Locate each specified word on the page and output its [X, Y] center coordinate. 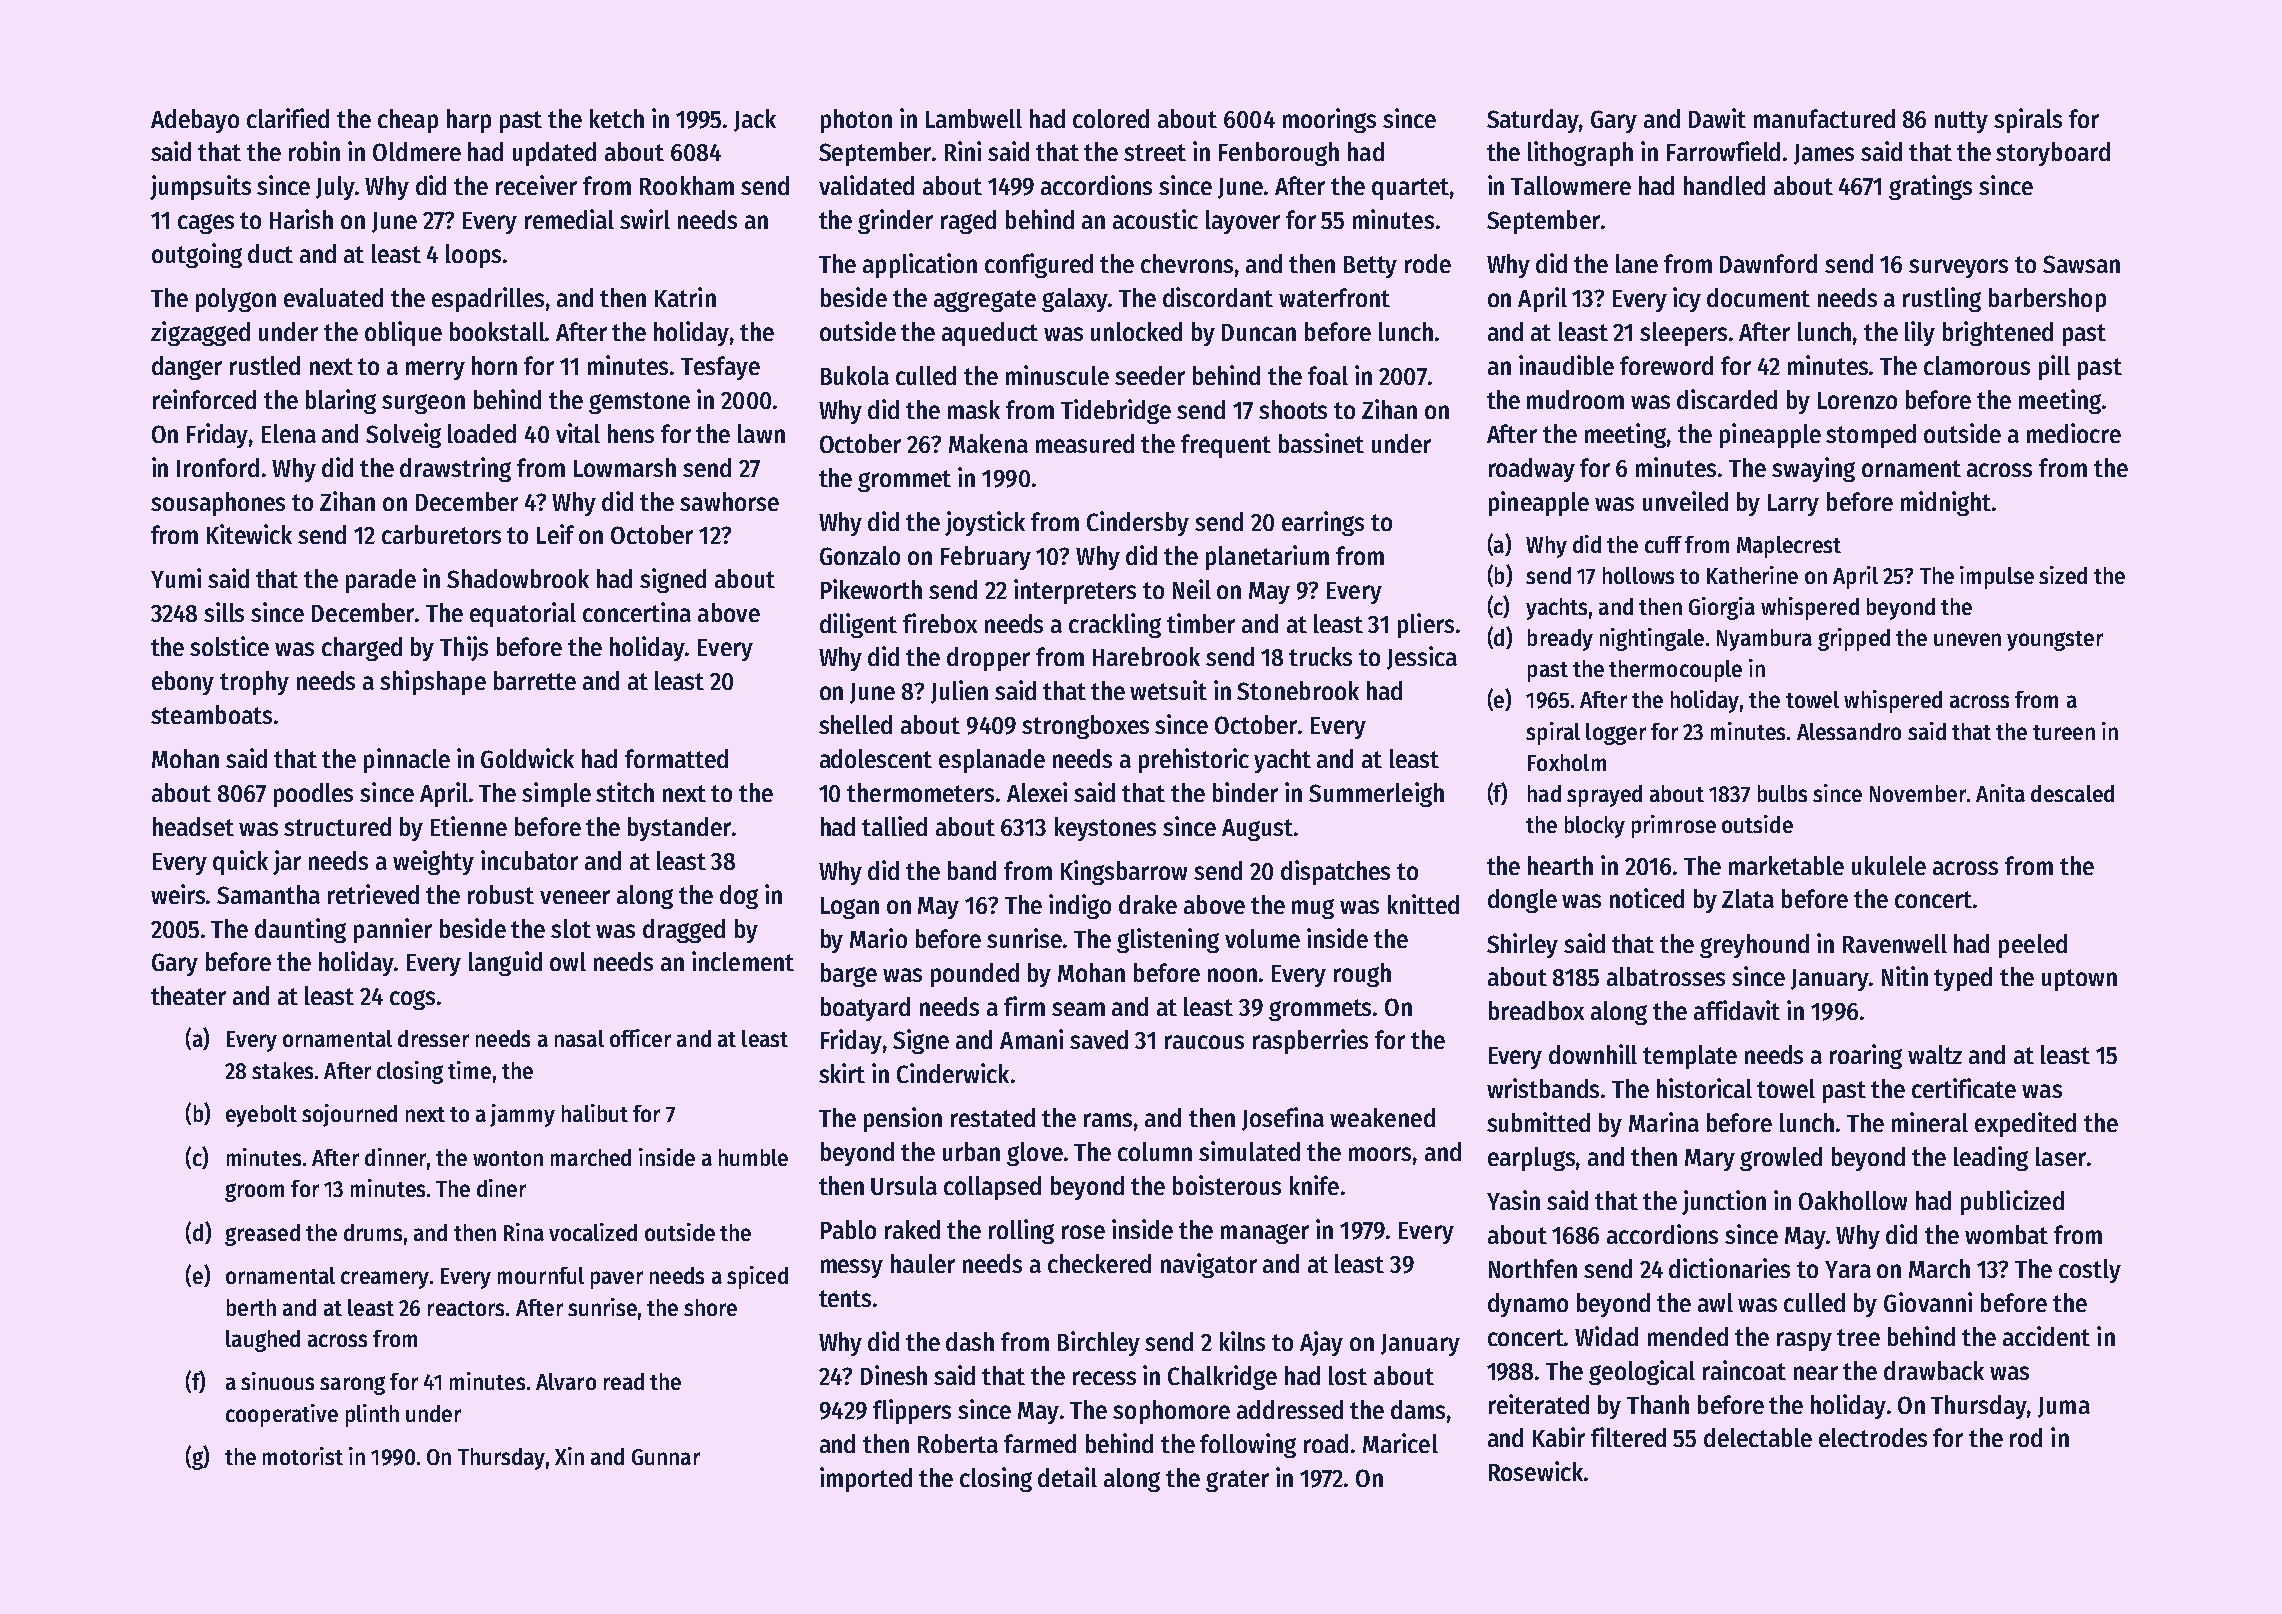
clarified [288, 118]
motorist [303, 1456]
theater [188, 995]
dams [1418, 1409]
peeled [2033, 946]
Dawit [1717, 118]
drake [1148, 904]
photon [856, 121]
